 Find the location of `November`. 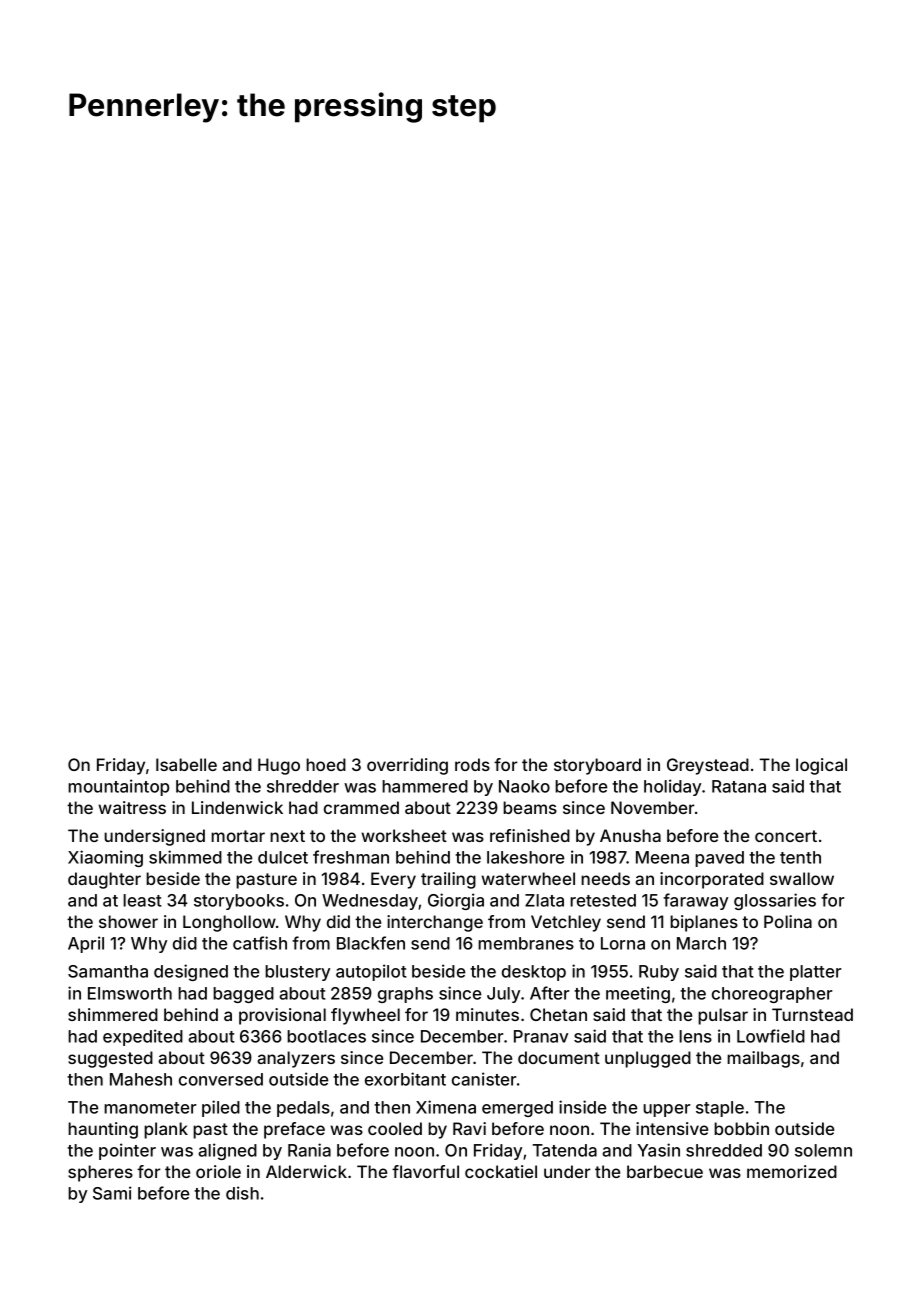

November is located at coordinates (652, 807).
